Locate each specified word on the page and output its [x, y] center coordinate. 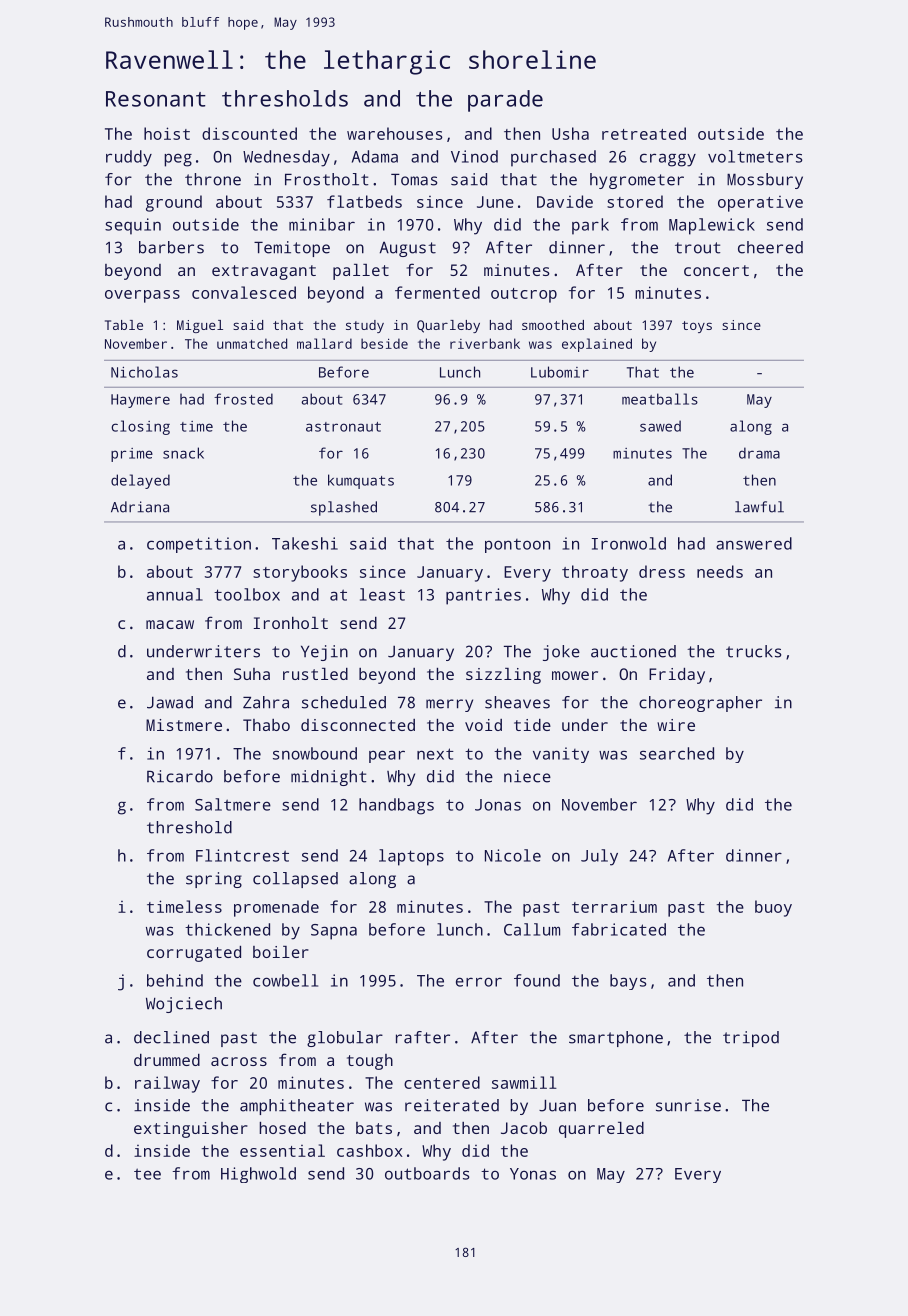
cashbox [370, 1150]
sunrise [688, 1105]
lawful [759, 507]
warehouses [395, 133]
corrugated [194, 954]
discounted [249, 133]
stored [635, 201]
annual [175, 594]
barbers [171, 247]
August [408, 249]
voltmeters [755, 156]
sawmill [524, 1082]
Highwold [258, 1175]
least [382, 594]
